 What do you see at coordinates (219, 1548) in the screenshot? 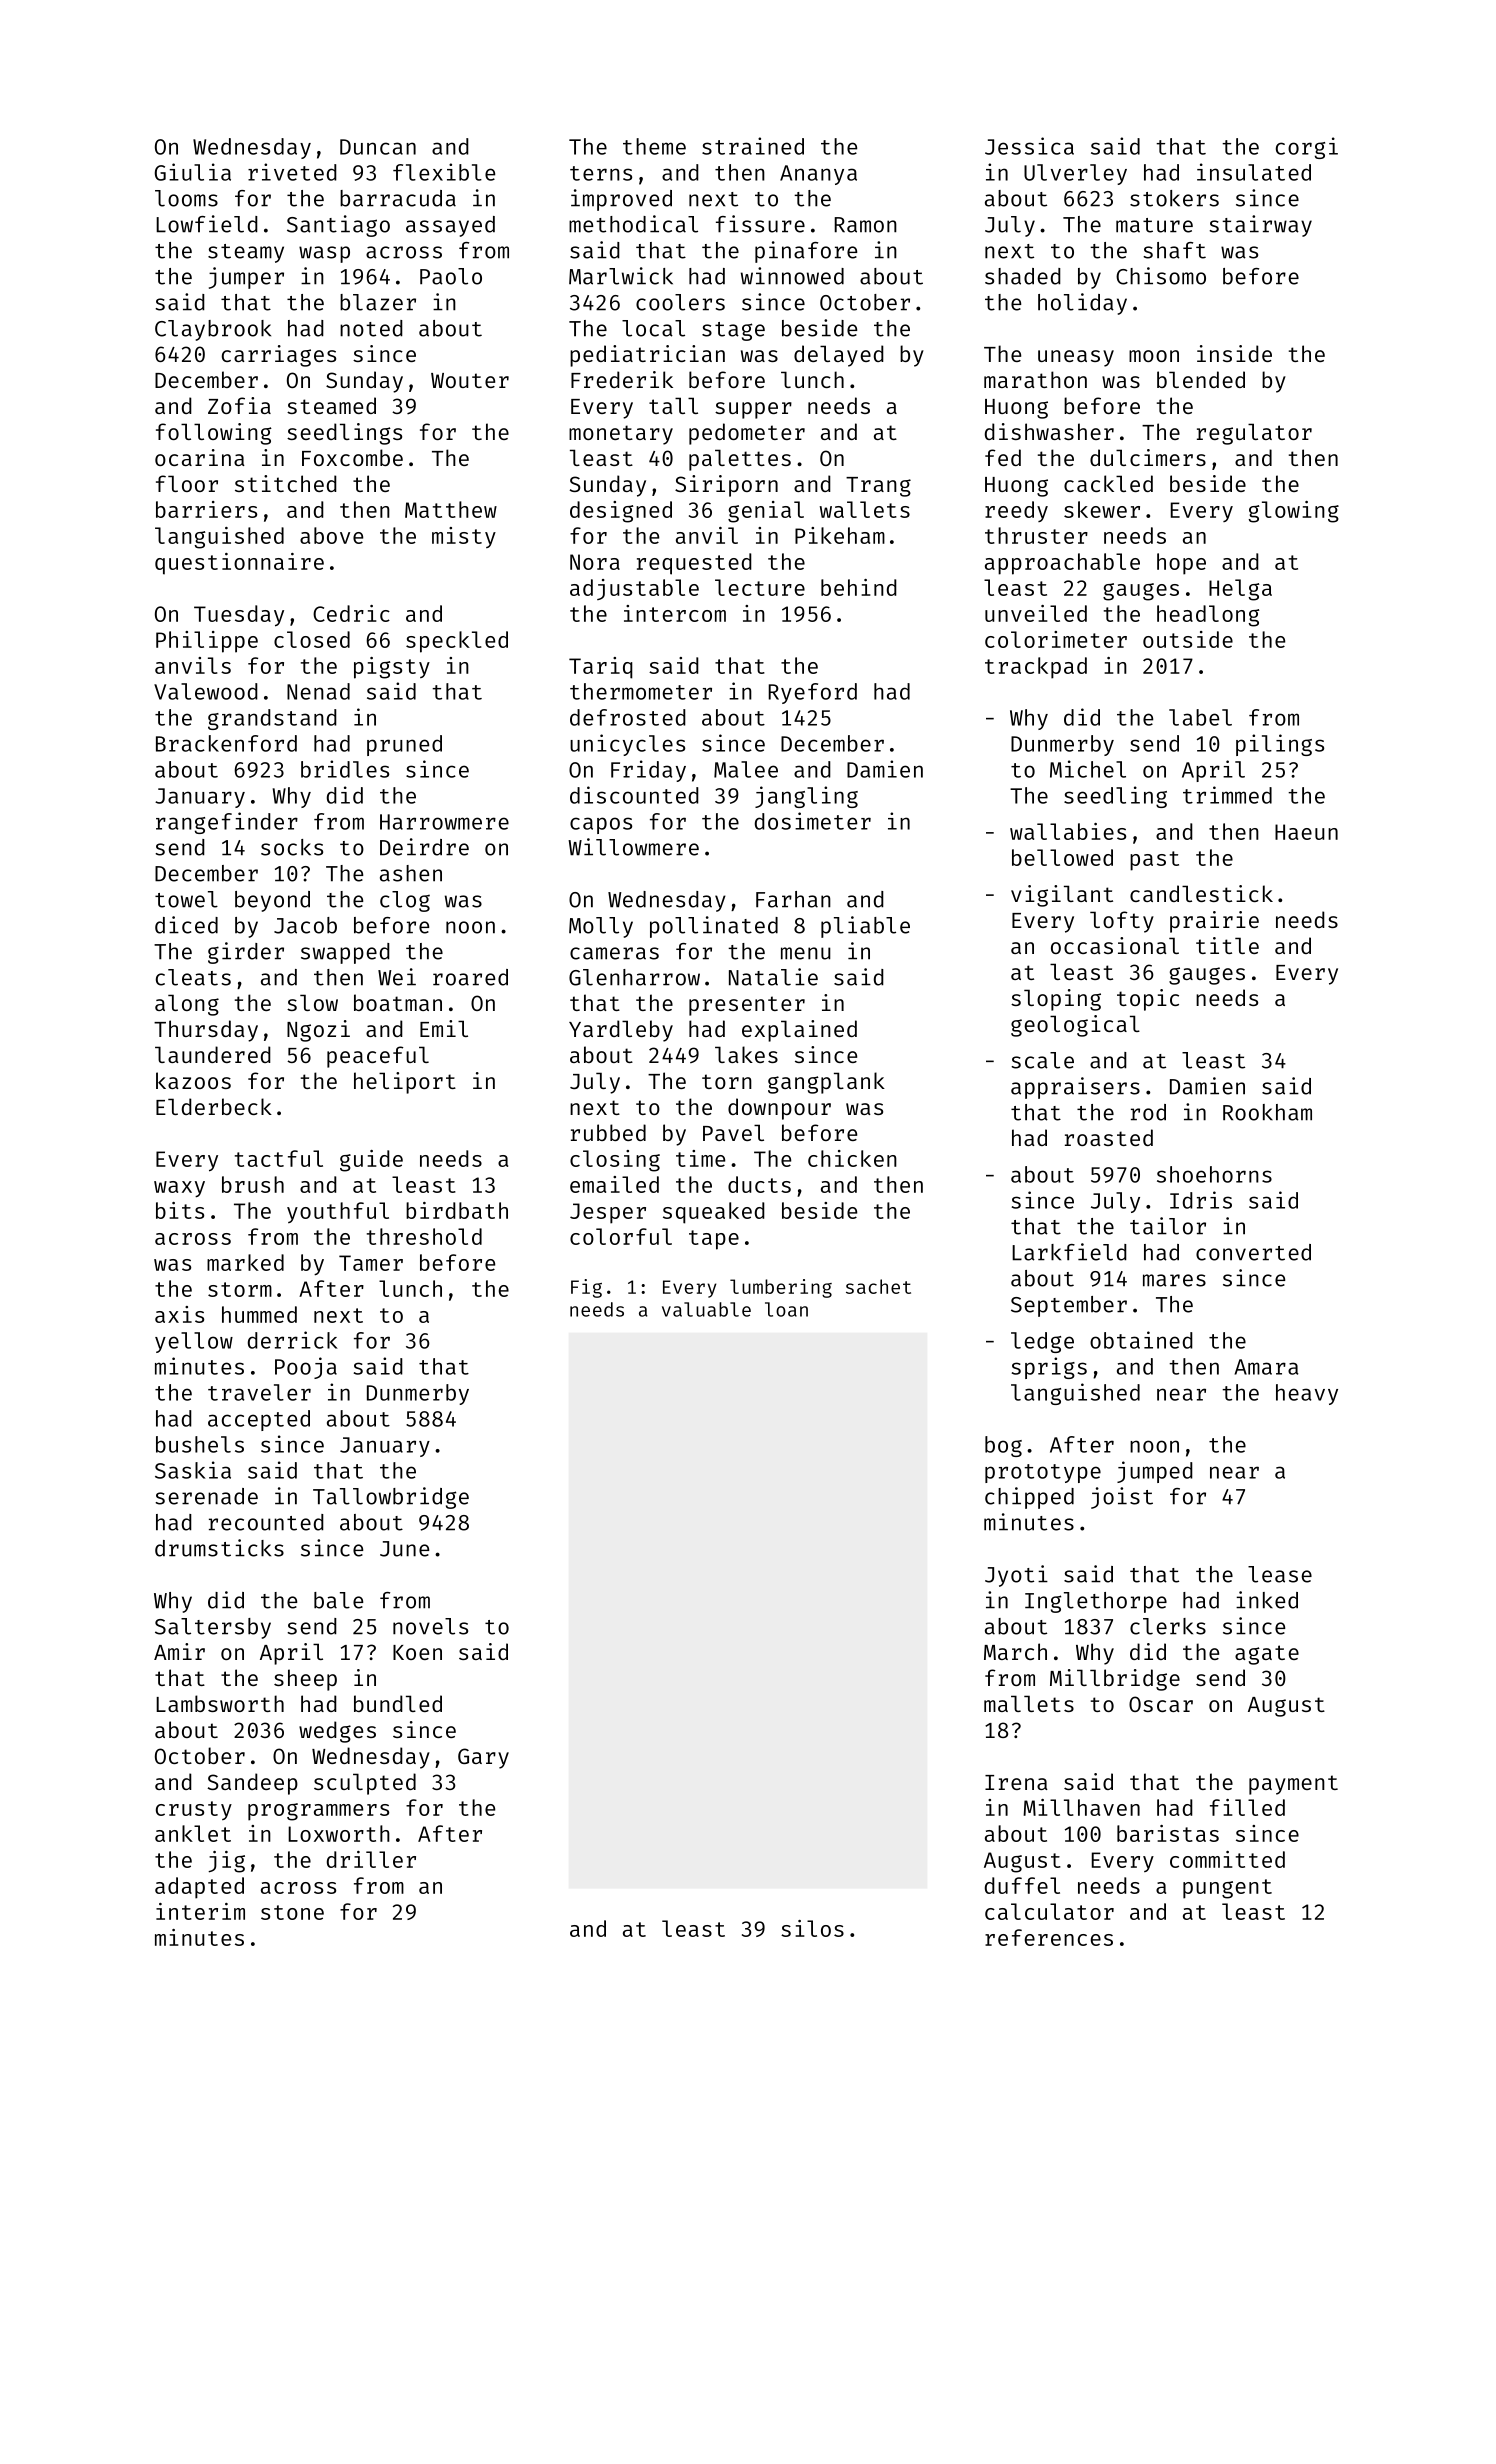
I see `drumsticks` at bounding box center [219, 1548].
